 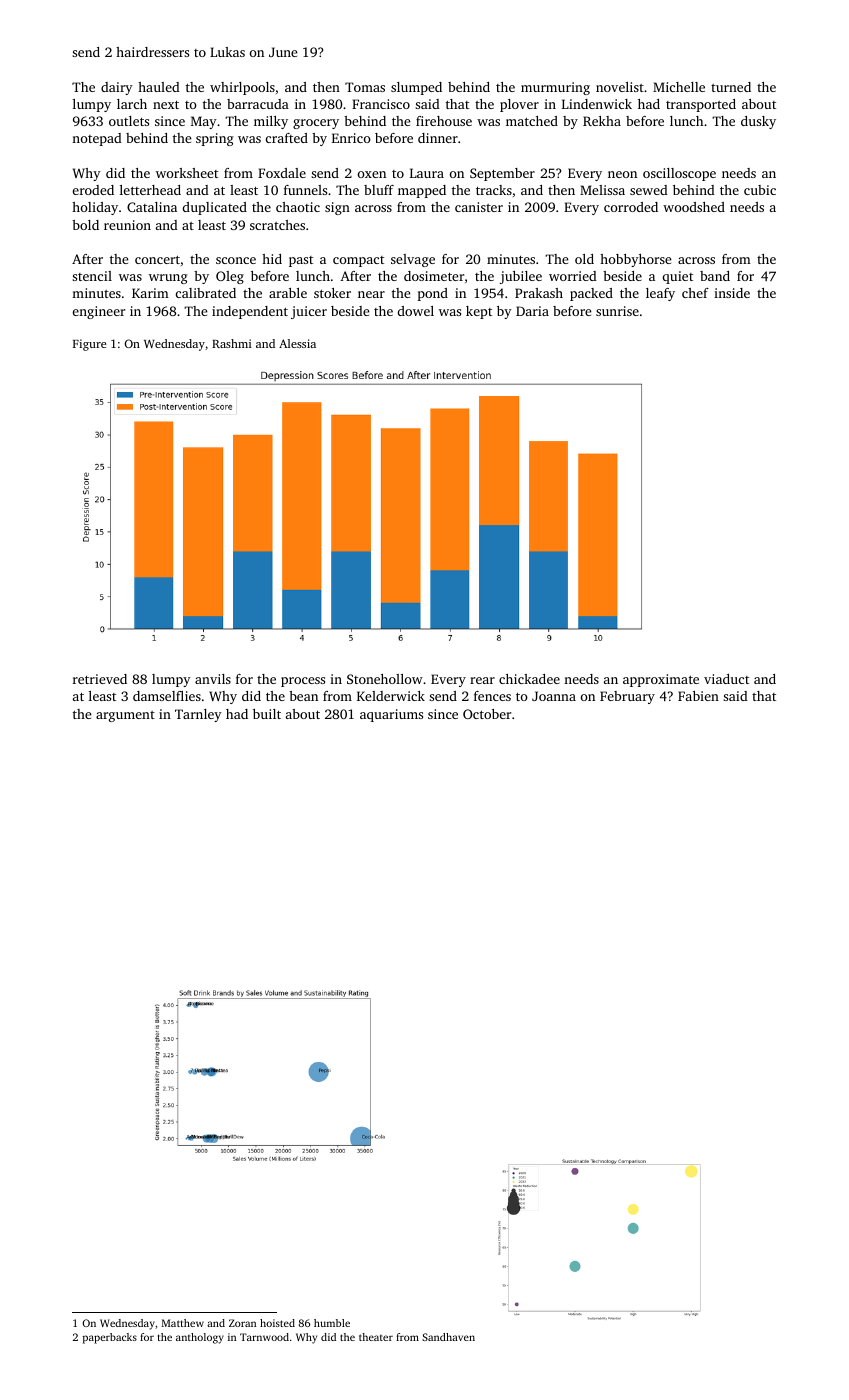 What do you see at coordinates (332, 1323) in the screenshot?
I see `humble` at bounding box center [332, 1323].
